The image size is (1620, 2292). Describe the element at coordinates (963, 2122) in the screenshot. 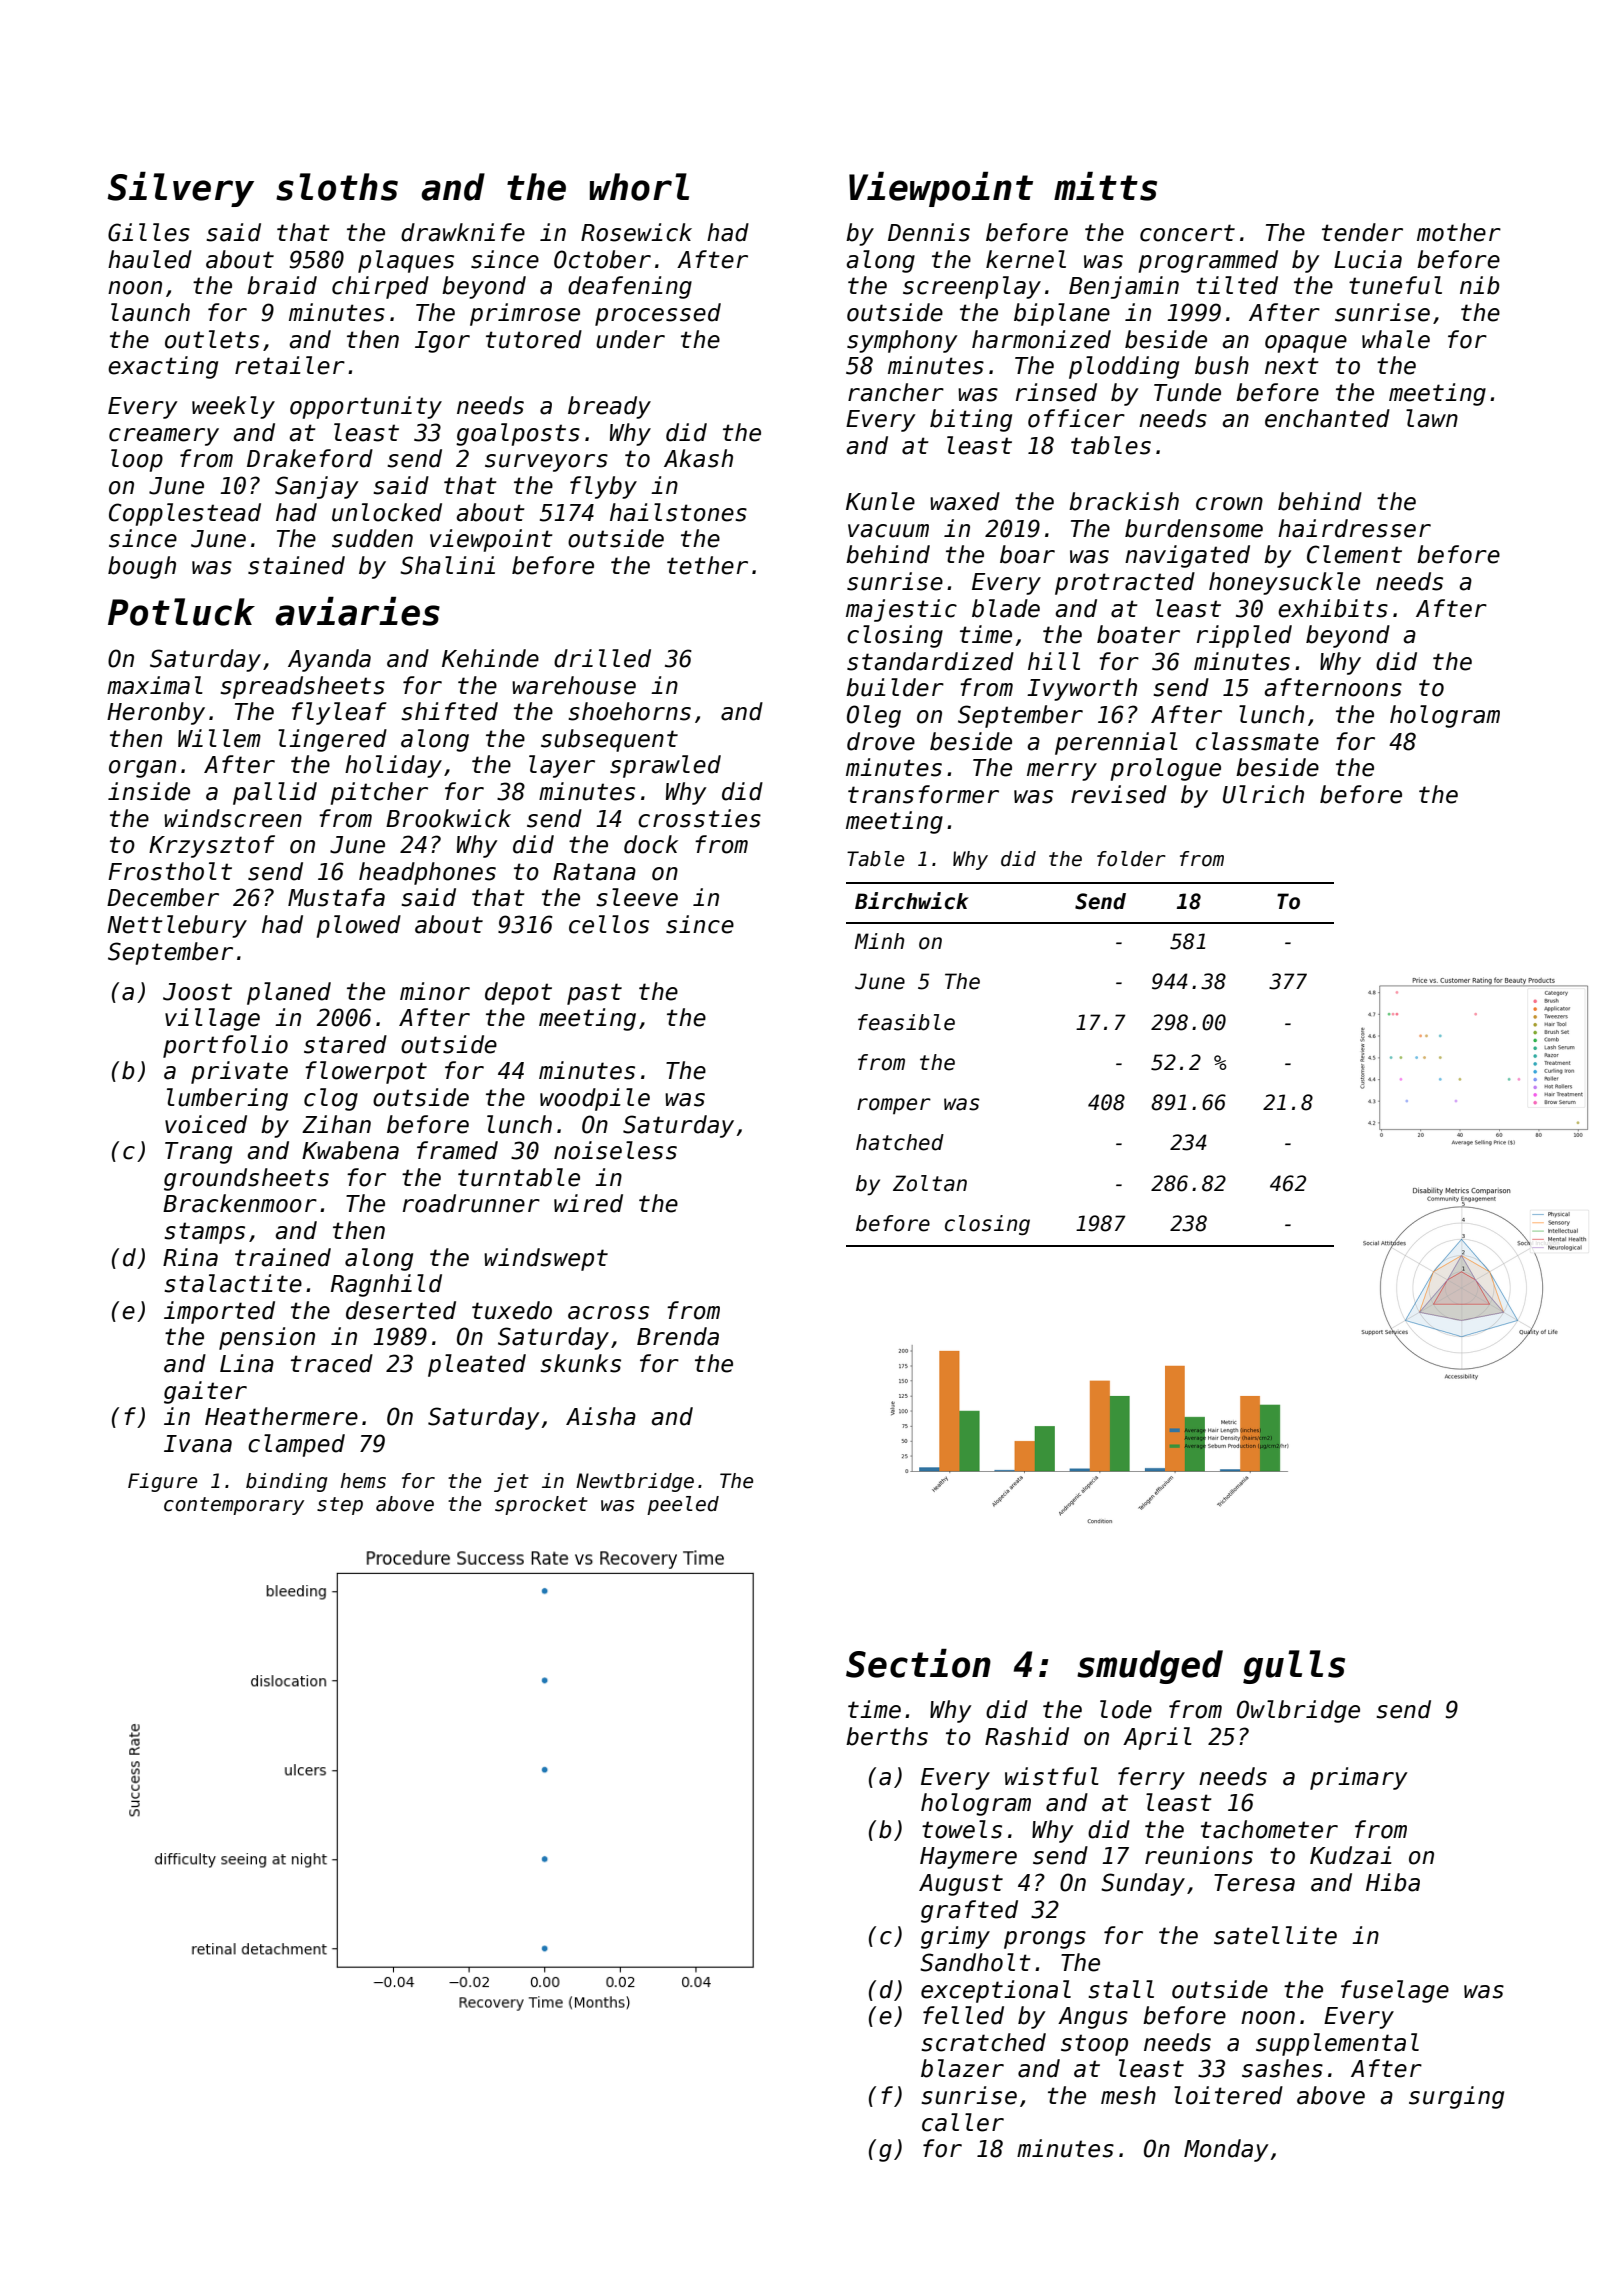

I see `caller` at that location.
